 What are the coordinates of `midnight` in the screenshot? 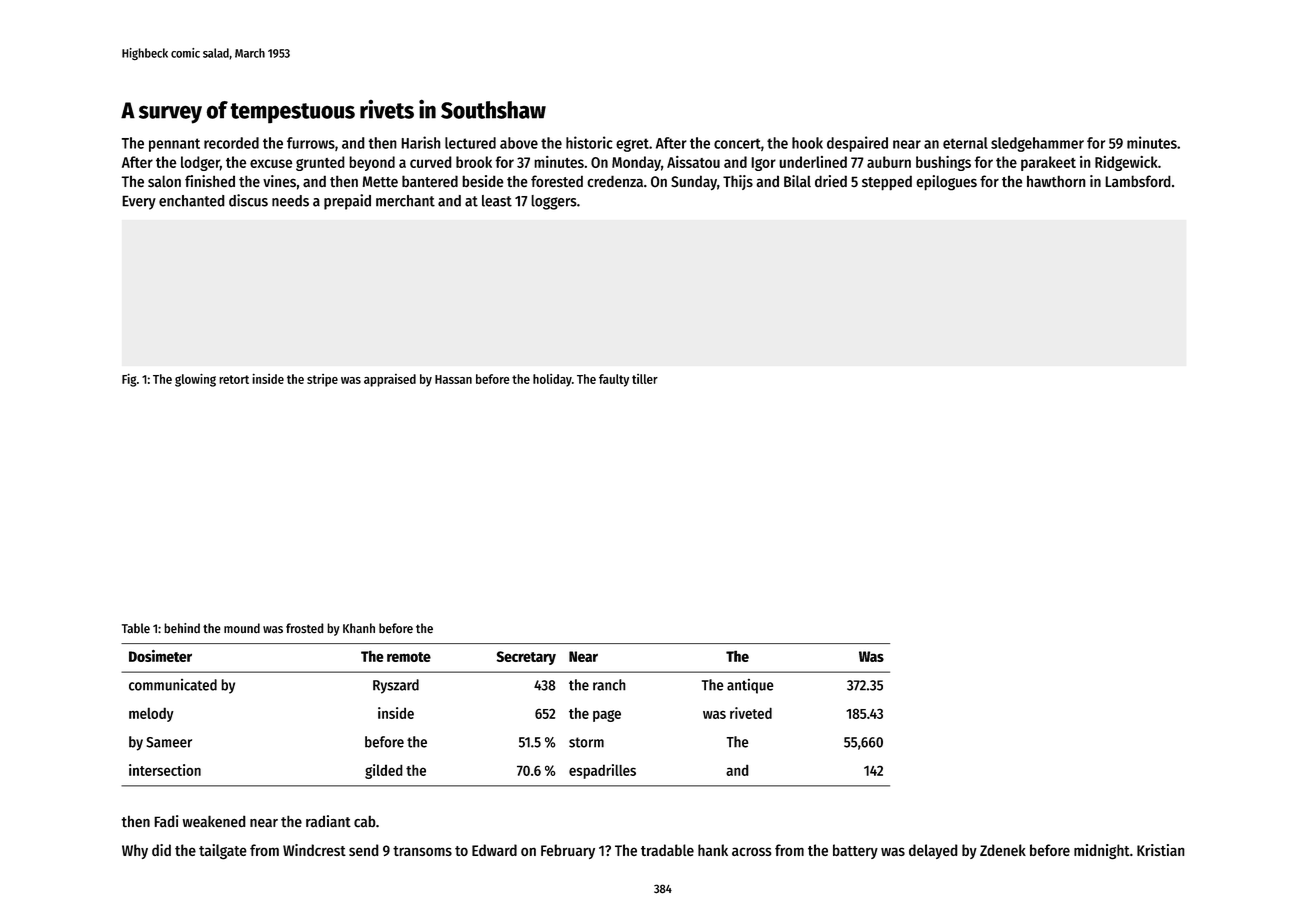 It's located at (1102, 852).
